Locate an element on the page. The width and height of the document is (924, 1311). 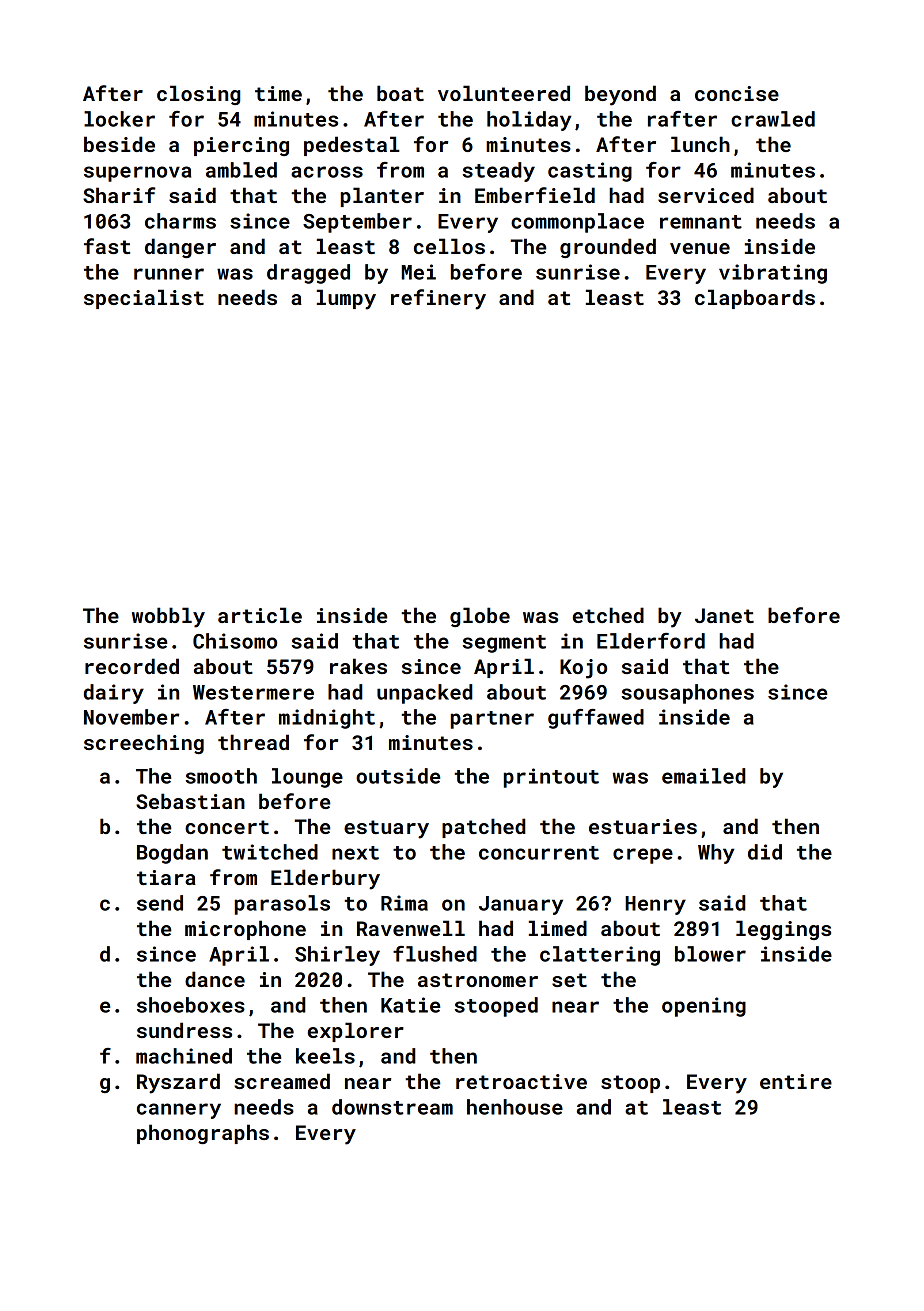
refinery is located at coordinates (438, 299).
